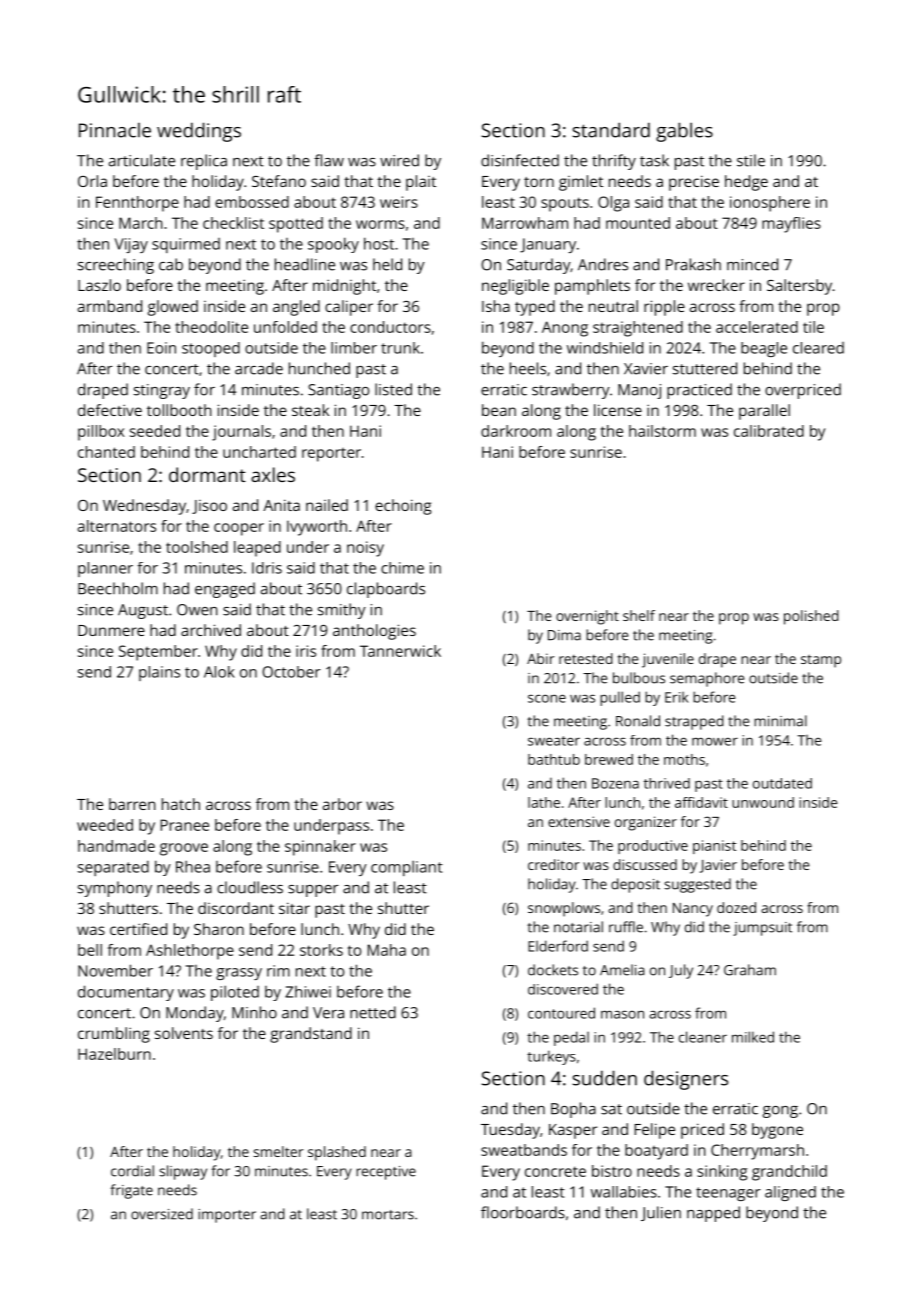  I want to click on Pinnacle, so click(115, 130).
